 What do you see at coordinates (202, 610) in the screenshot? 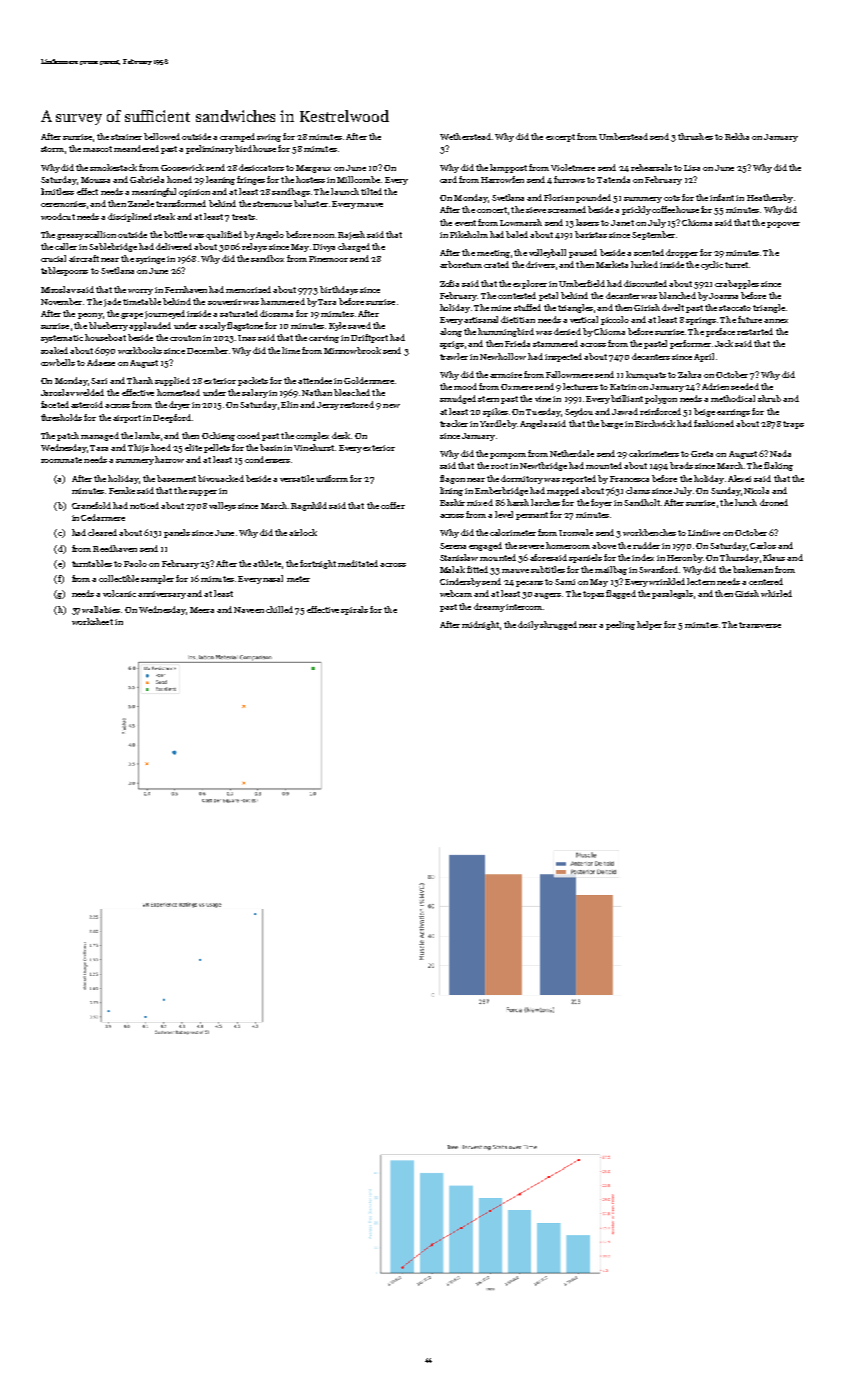
I see `Meera` at bounding box center [202, 610].
